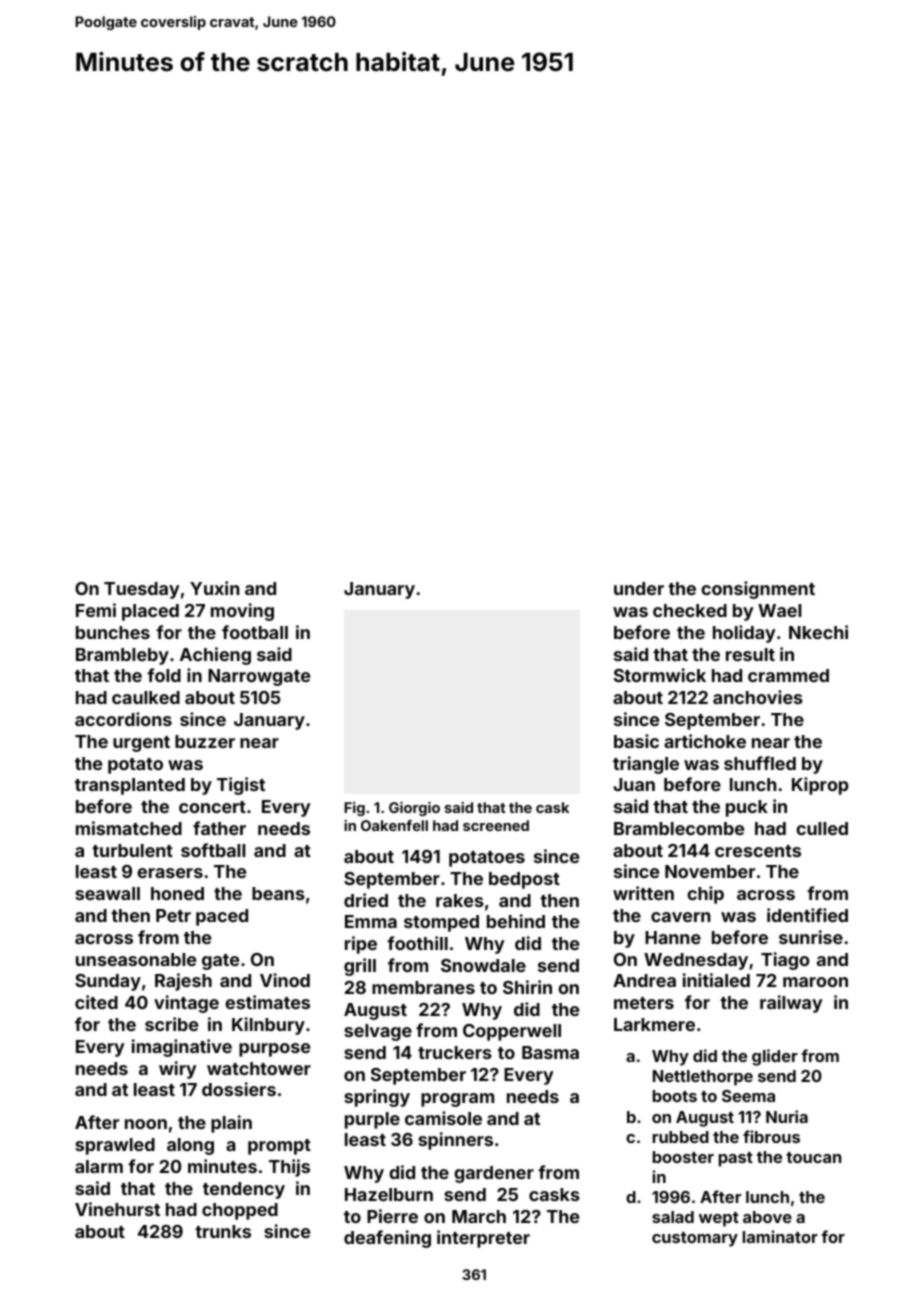  I want to click on glider, so click(775, 1057).
